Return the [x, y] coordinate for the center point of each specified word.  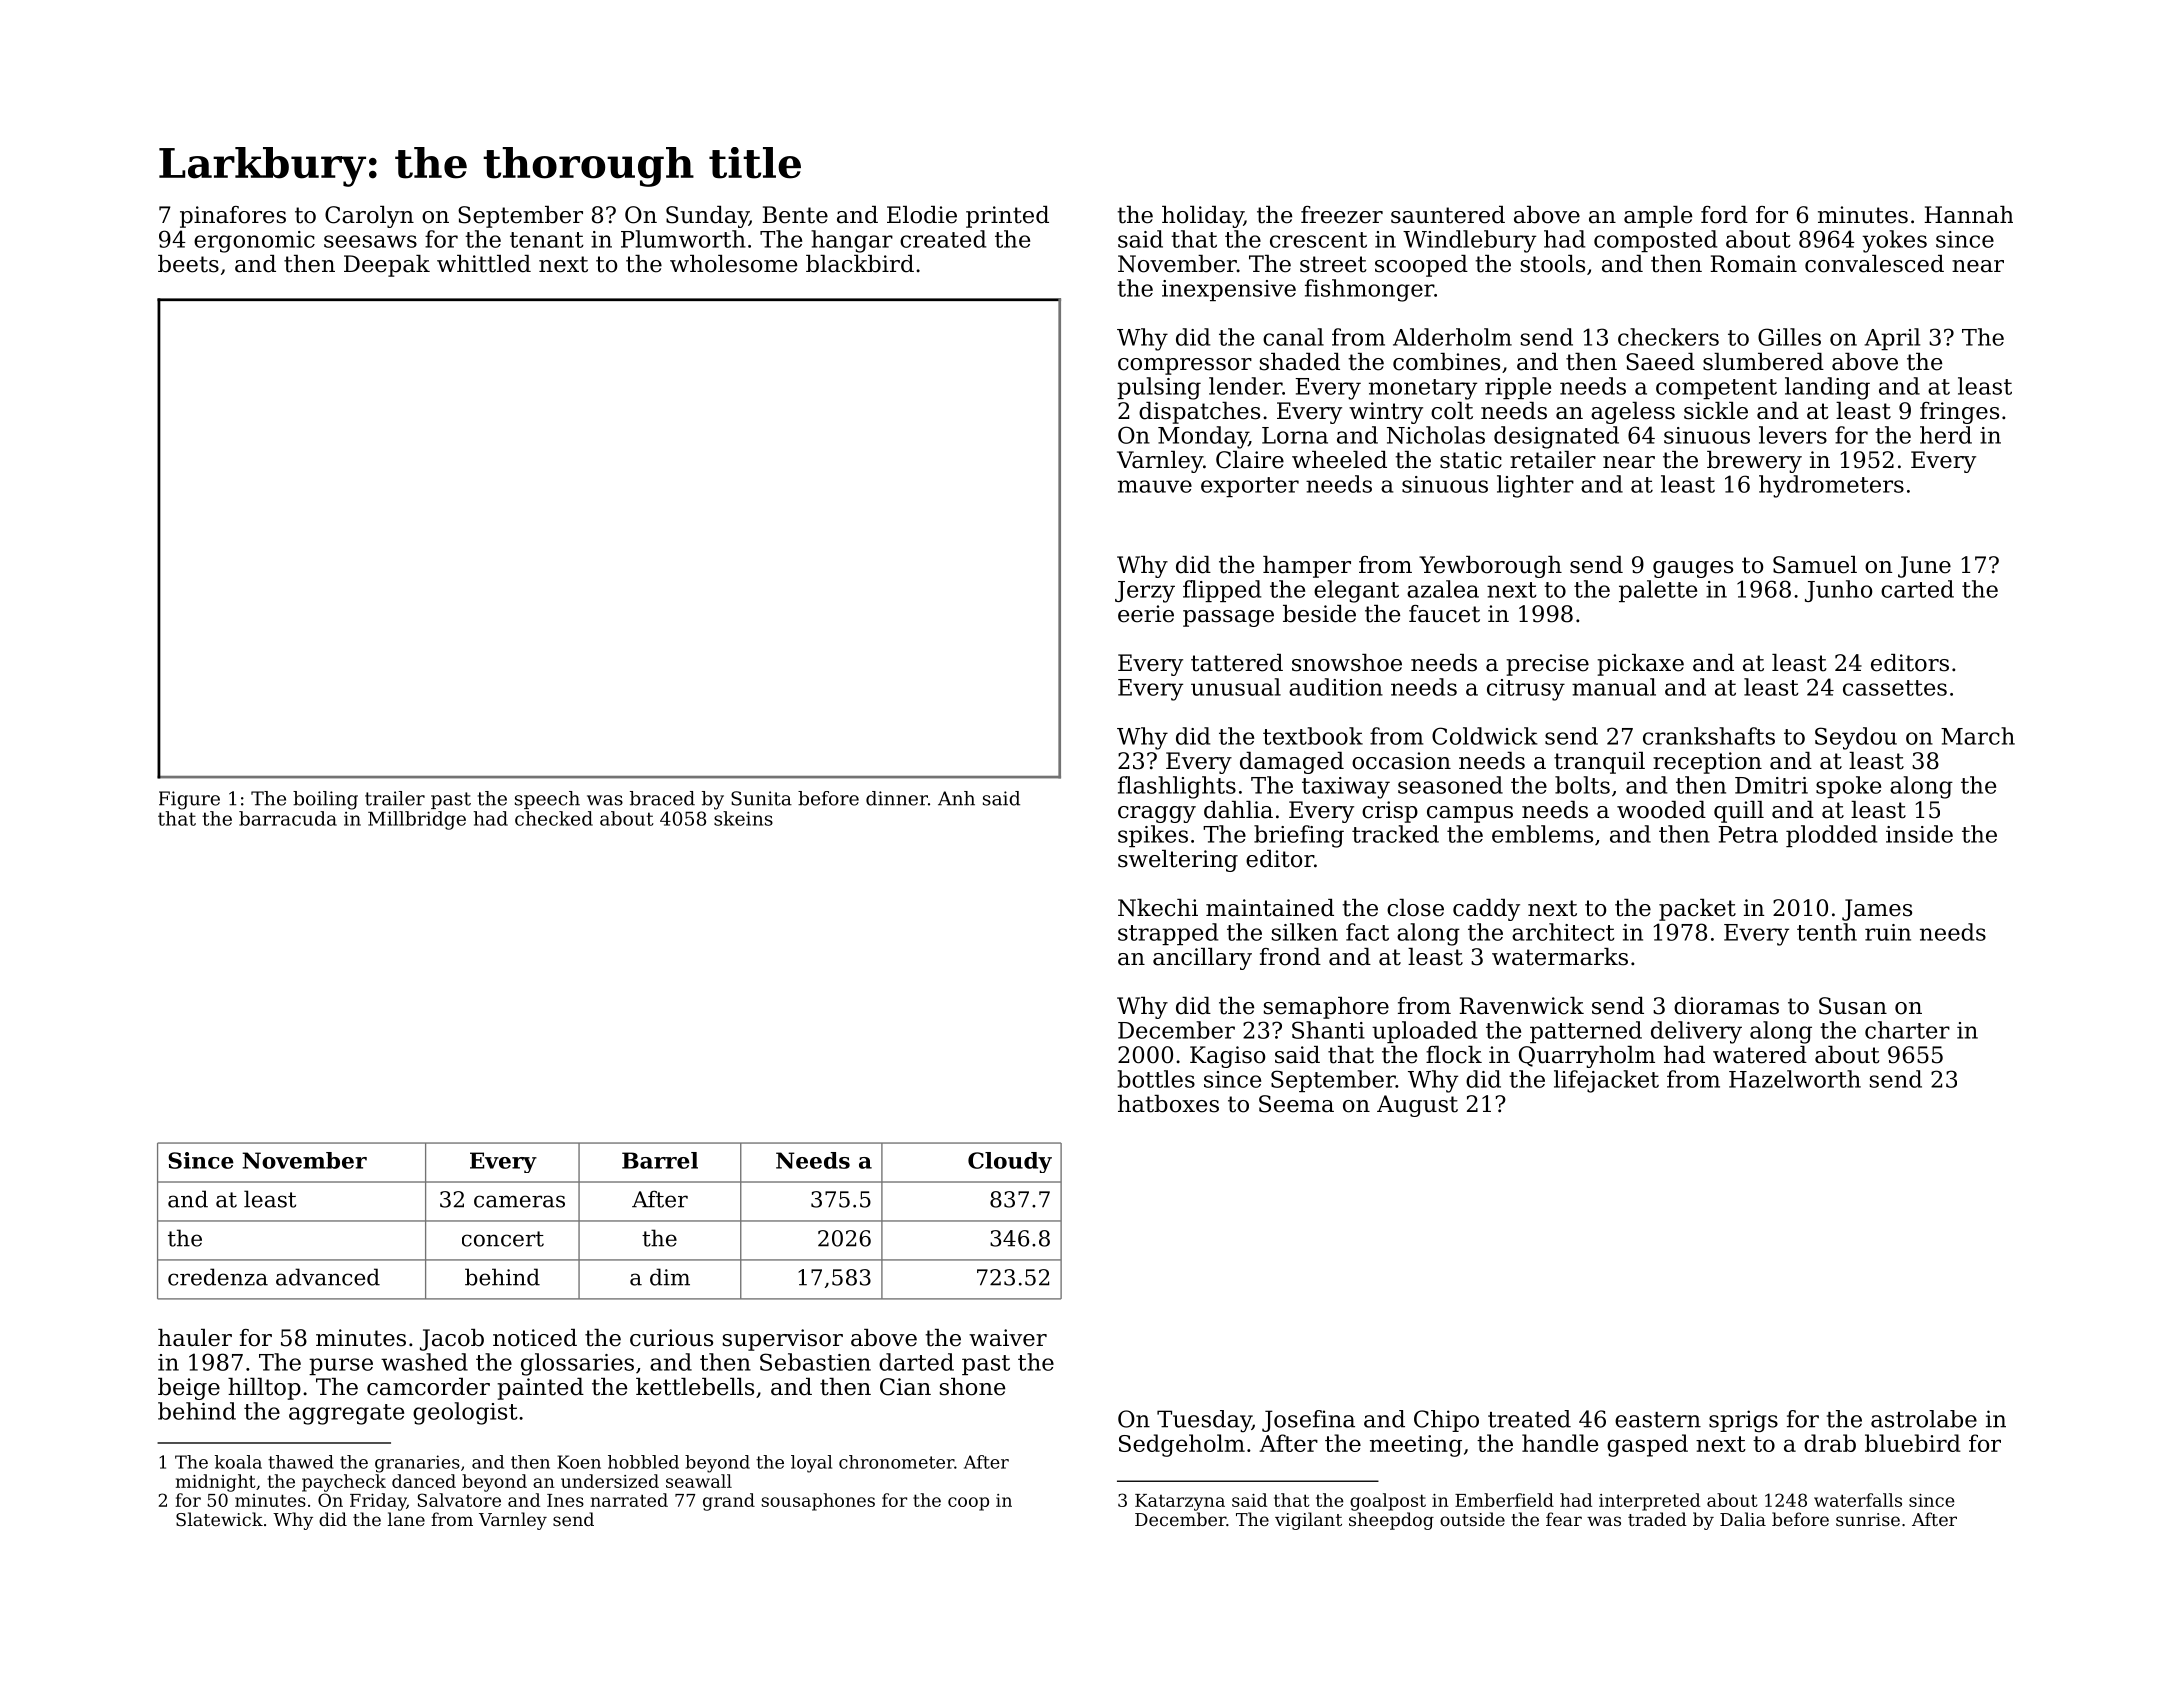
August [1417, 1106]
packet [1697, 910]
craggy [1157, 814]
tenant [547, 240]
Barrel [660, 1160]
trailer [395, 798]
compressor [1185, 366]
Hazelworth [1795, 1079]
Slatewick [219, 1519]
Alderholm [1452, 337]
